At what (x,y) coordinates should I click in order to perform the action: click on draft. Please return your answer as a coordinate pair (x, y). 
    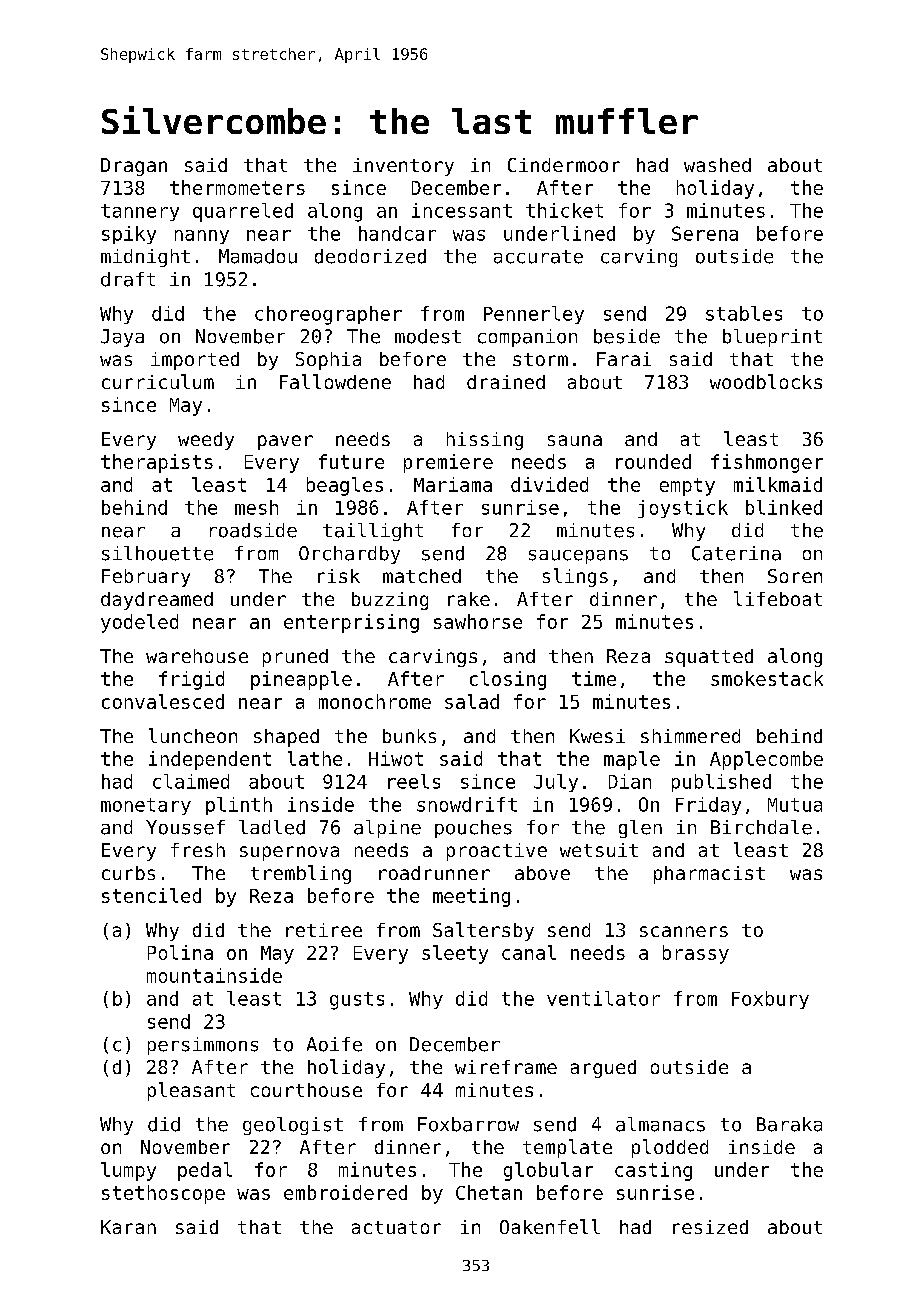
    Looking at the image, I should click on (128, 279).
